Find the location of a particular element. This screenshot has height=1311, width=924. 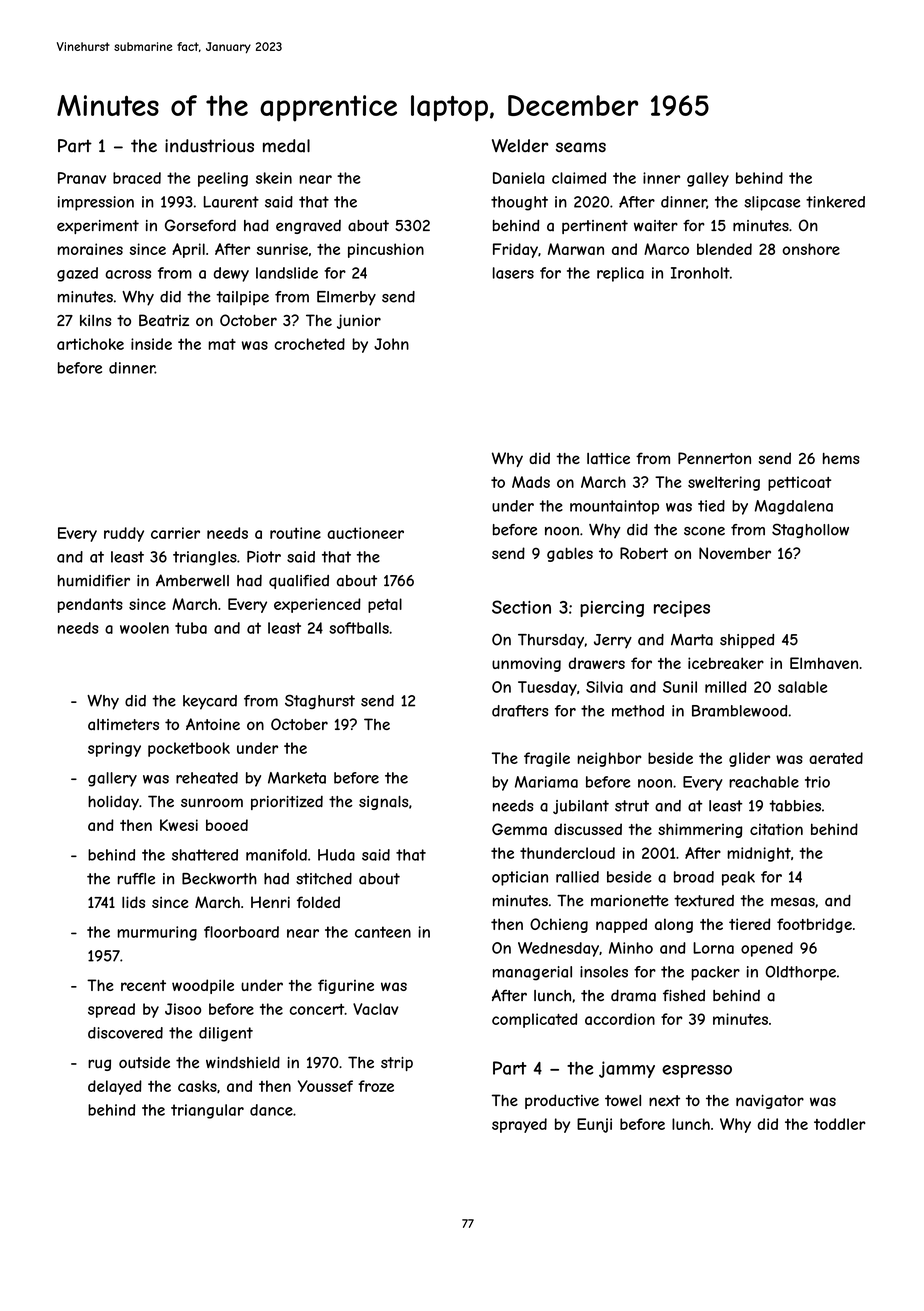

triangles is located at coordinates (205, 558).
